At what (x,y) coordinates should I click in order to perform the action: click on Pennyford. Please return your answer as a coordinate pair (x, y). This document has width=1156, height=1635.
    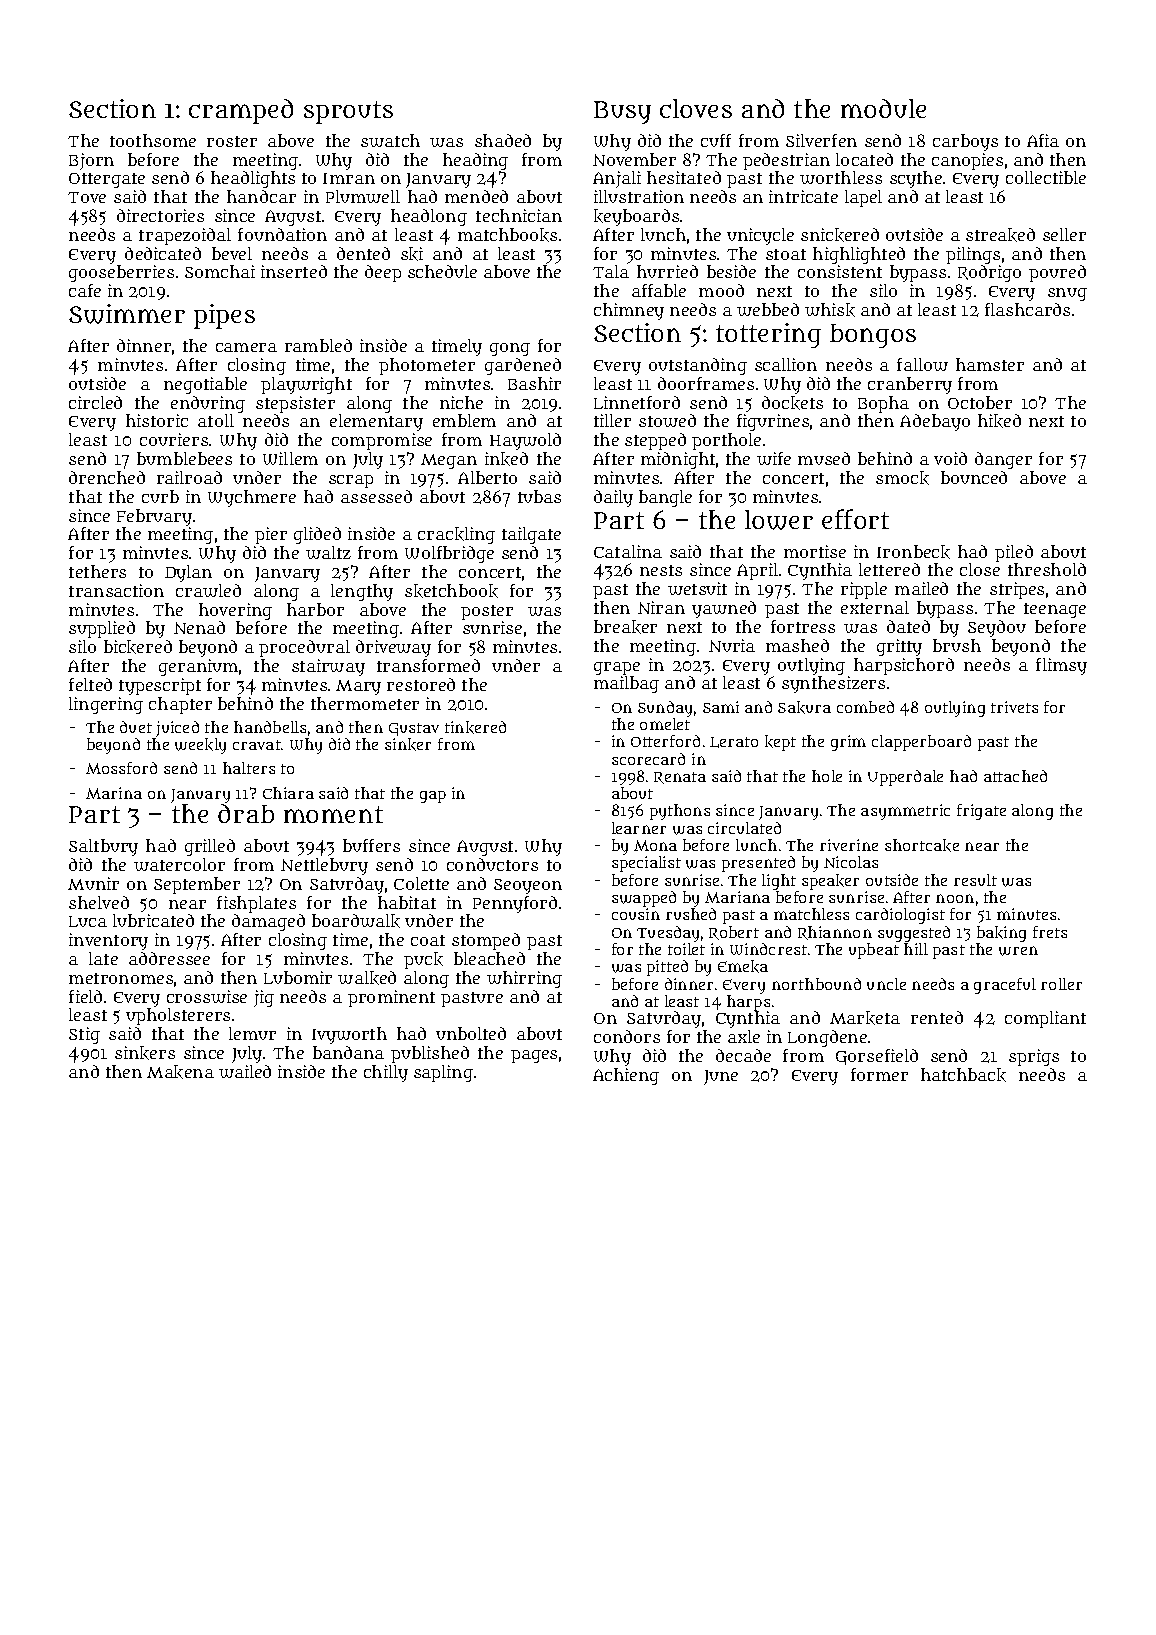
    Looking at the image, I should click on (515, 904).
